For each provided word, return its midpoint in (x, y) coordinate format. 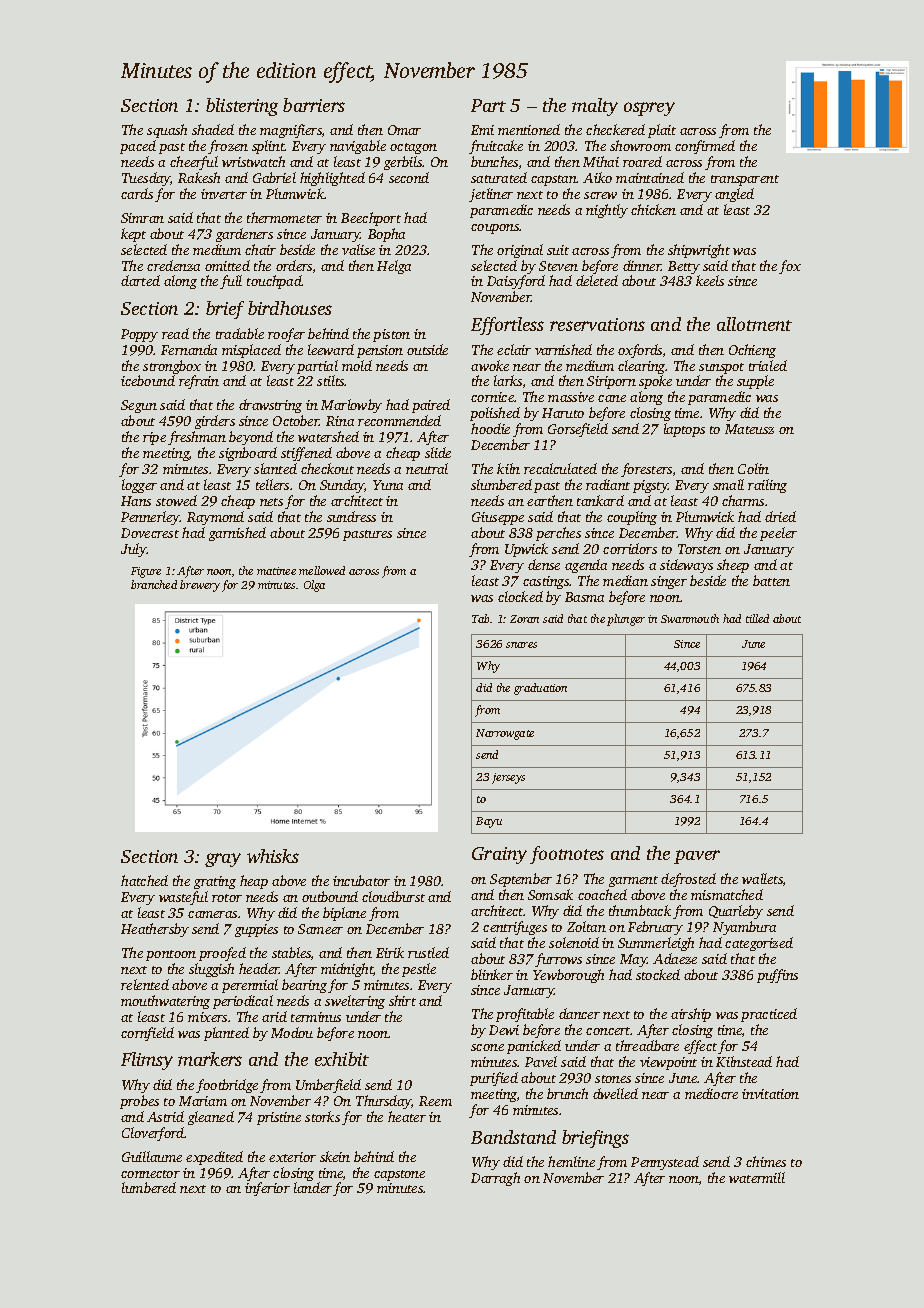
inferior (267, 1189)
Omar (404, 130)
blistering (242, 107)
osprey (649, 109)
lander (313, 1187)
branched (154, 584)
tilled (757, 618)
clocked (520, 596)
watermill (757, 1177)
